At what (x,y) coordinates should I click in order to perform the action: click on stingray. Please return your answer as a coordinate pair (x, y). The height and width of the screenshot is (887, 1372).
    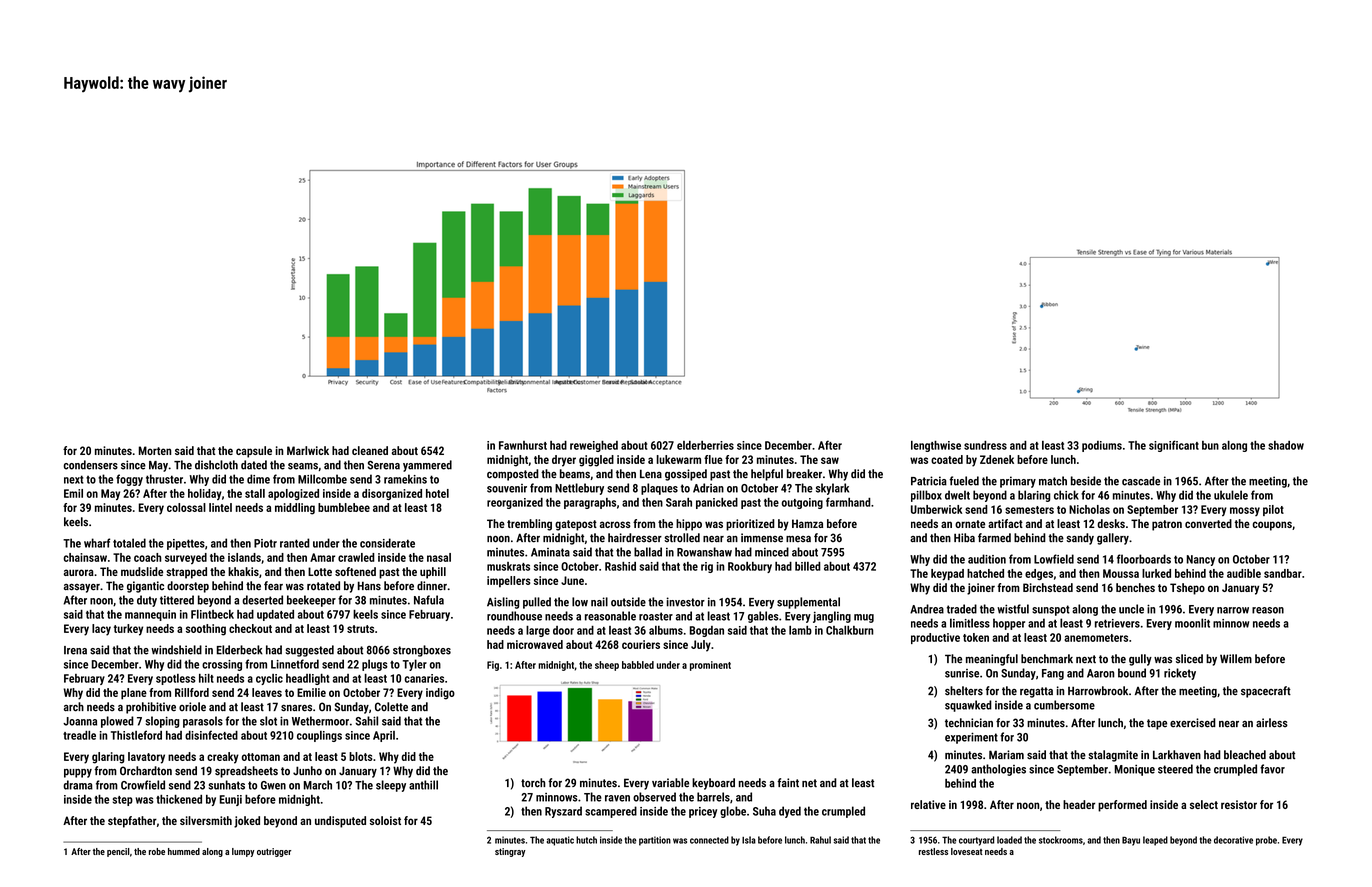
    Looking at the image, I should click on (510, 852).
